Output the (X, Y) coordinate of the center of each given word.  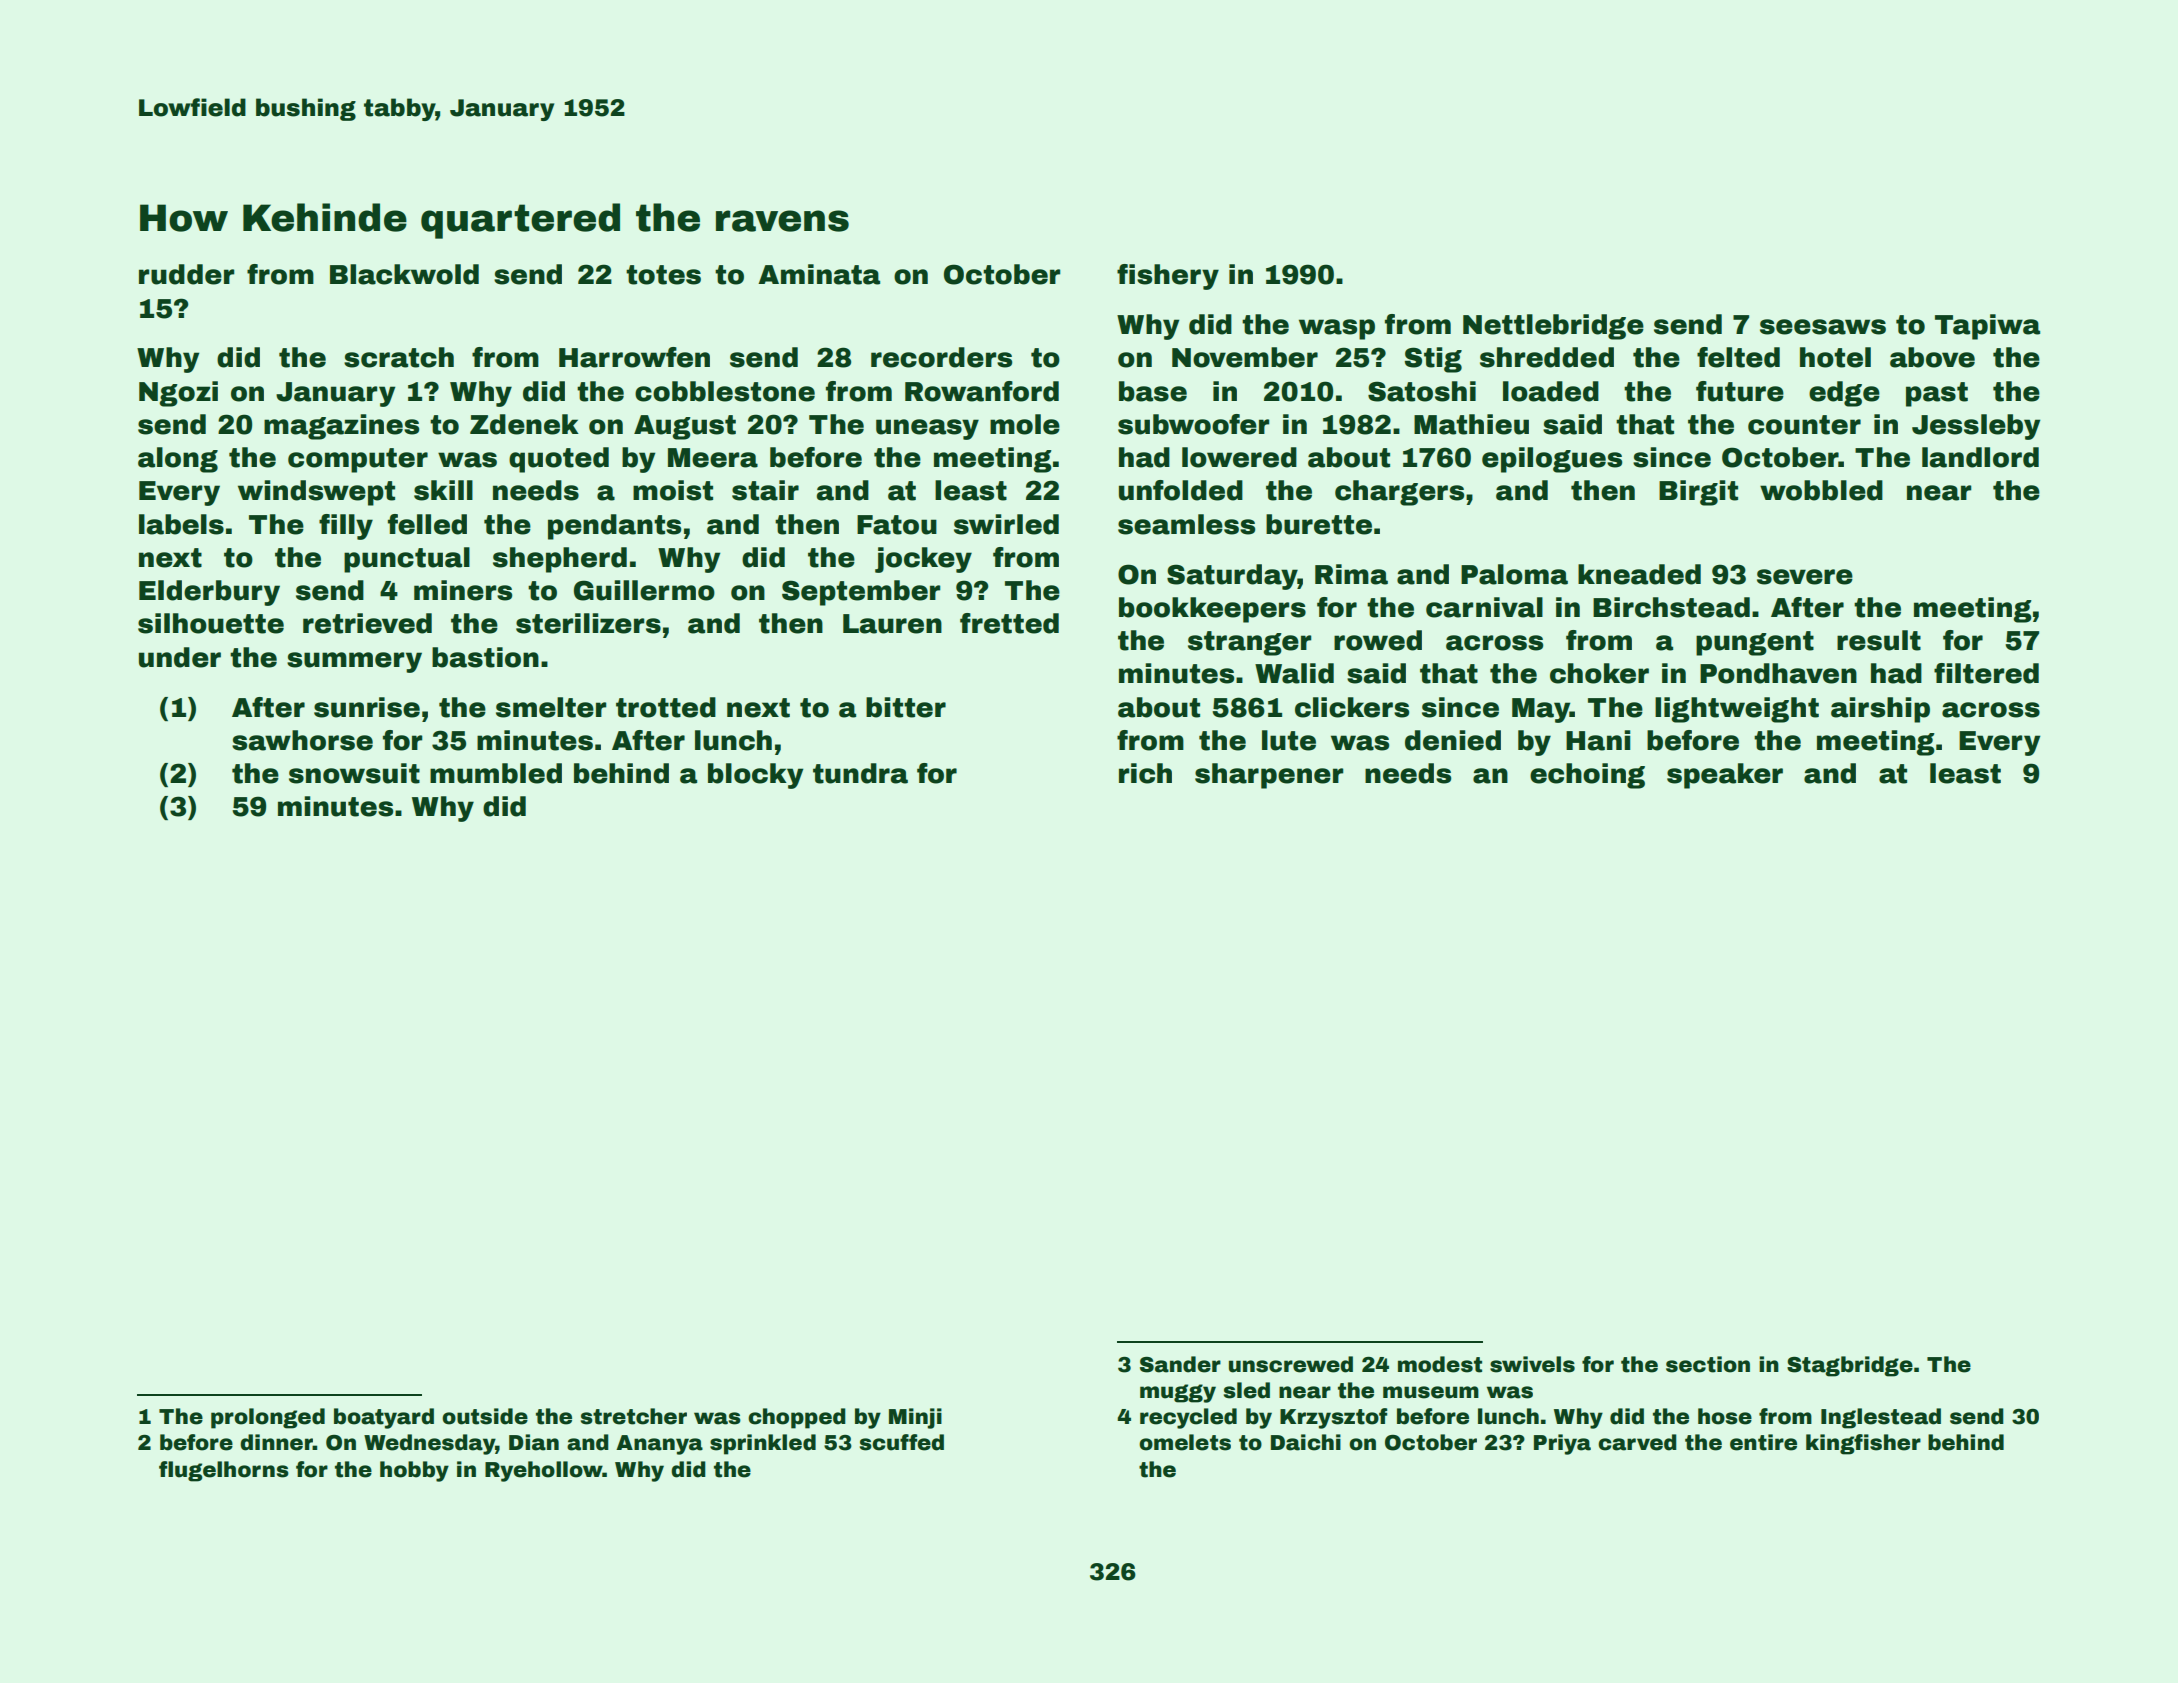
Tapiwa (1987, 327)
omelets (1185, 1442)
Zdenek (524, 424)
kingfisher (1863, 1444)
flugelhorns (224, 1471)
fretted (1009, 623)
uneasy (927, 429)
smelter (551, 707)
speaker (1725, 776)
